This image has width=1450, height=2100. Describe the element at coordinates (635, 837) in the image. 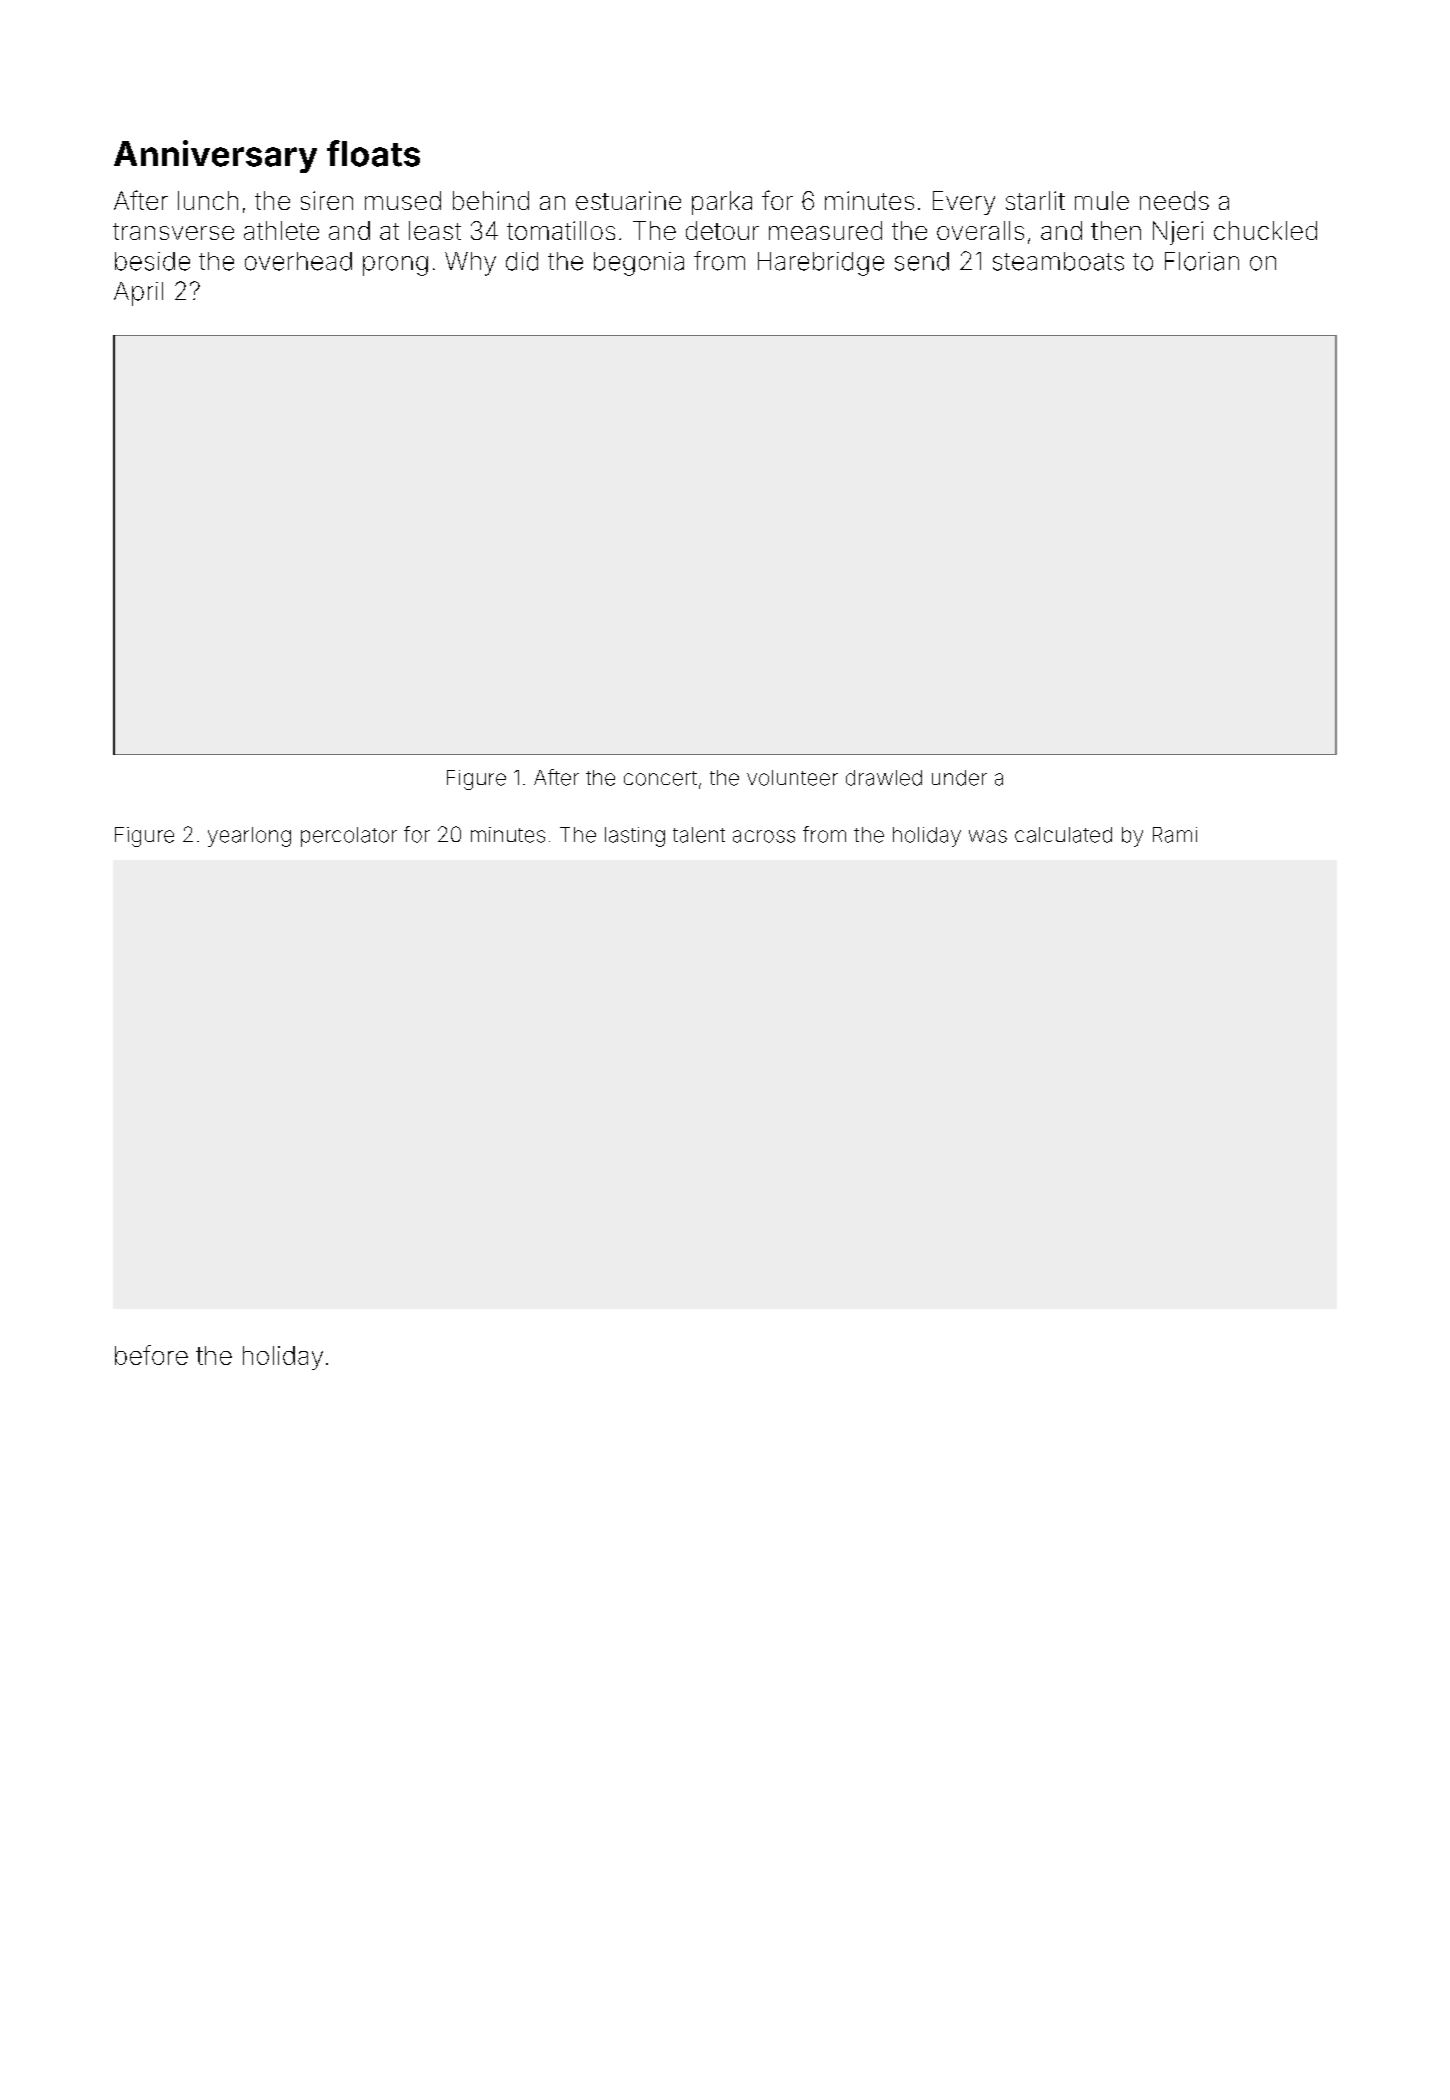

I see `lasting` at that location.
